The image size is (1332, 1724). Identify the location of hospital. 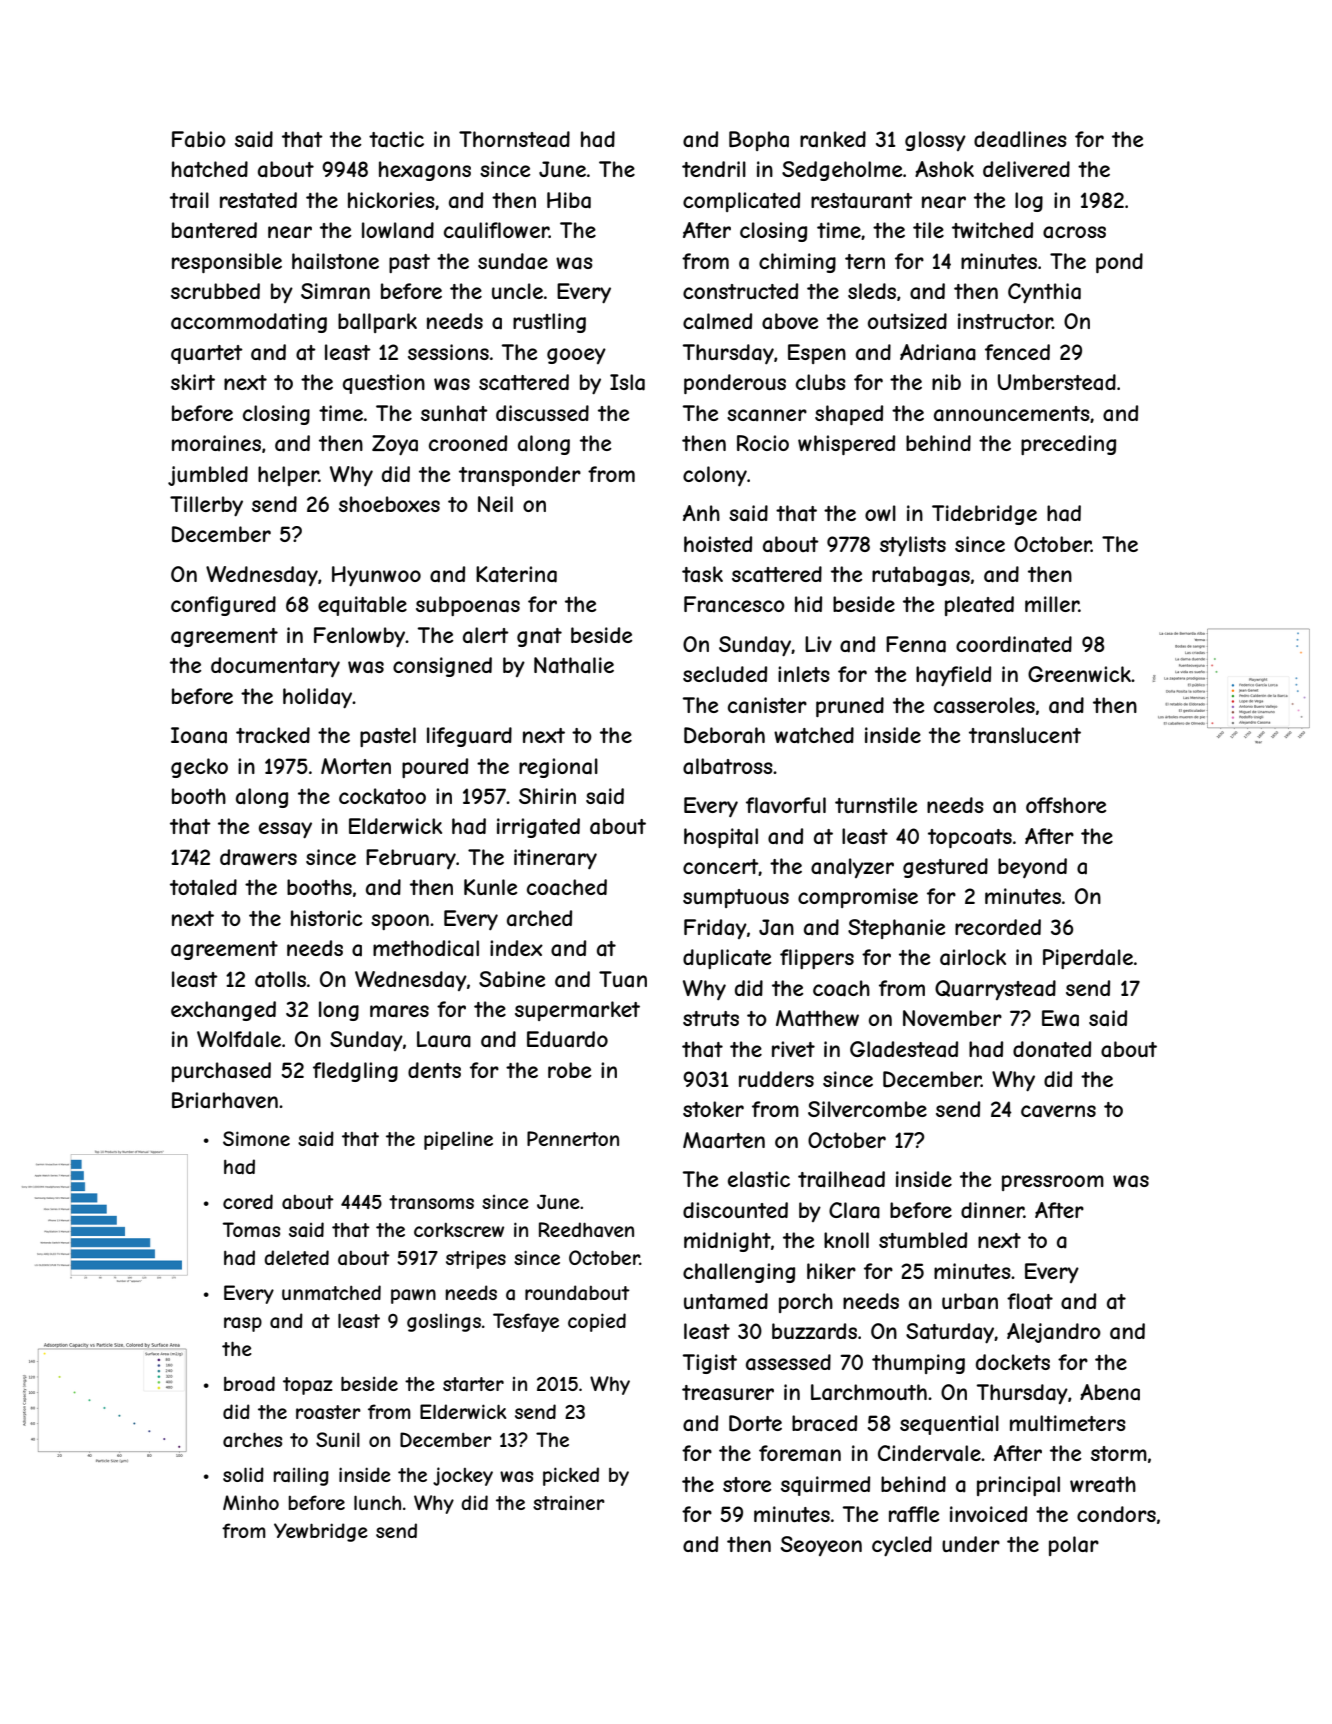
(721, 838).
